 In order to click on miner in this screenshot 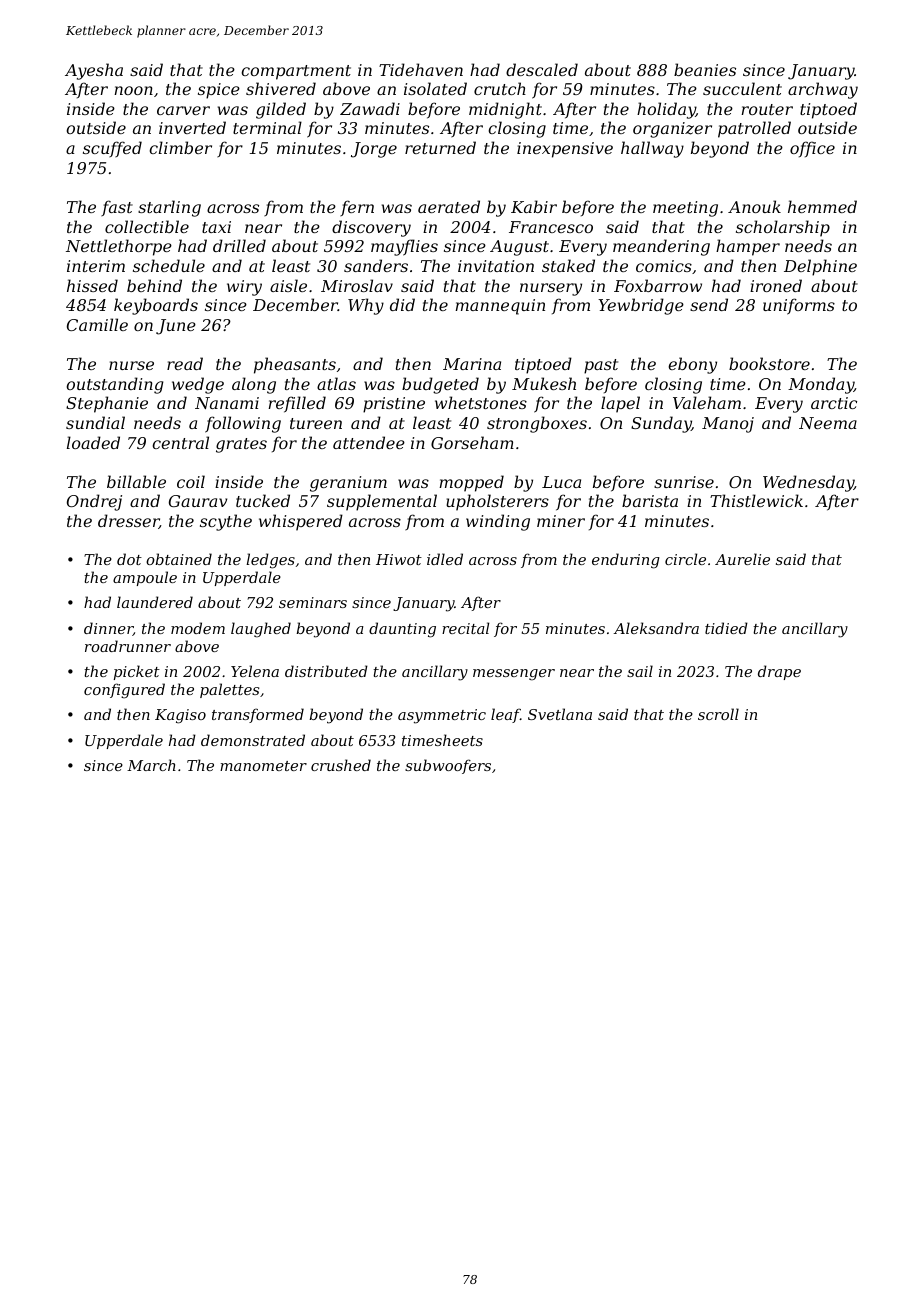, I will do `click(561, 521)`.
